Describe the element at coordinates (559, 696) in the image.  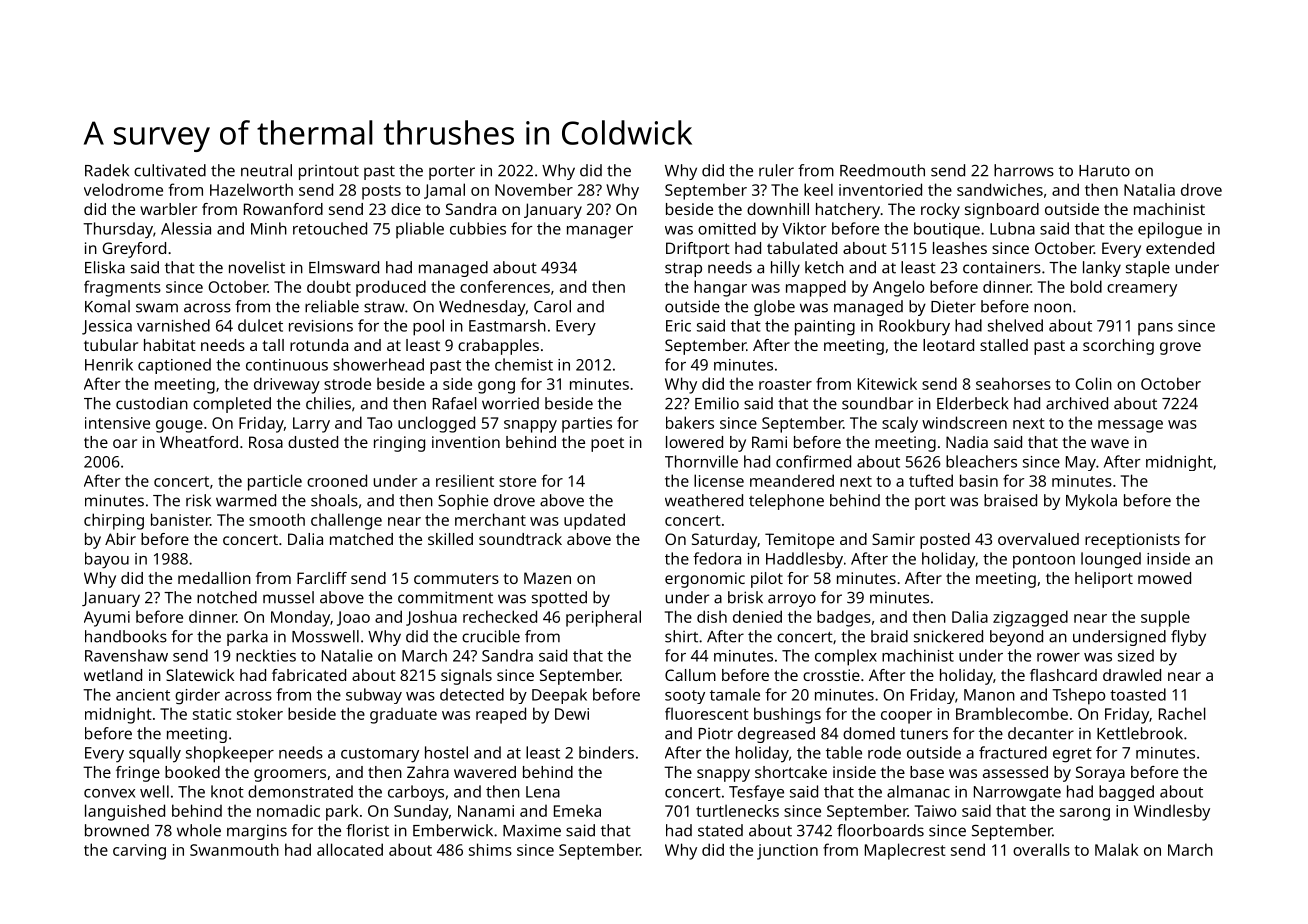
I see `Deepak` at that location.
